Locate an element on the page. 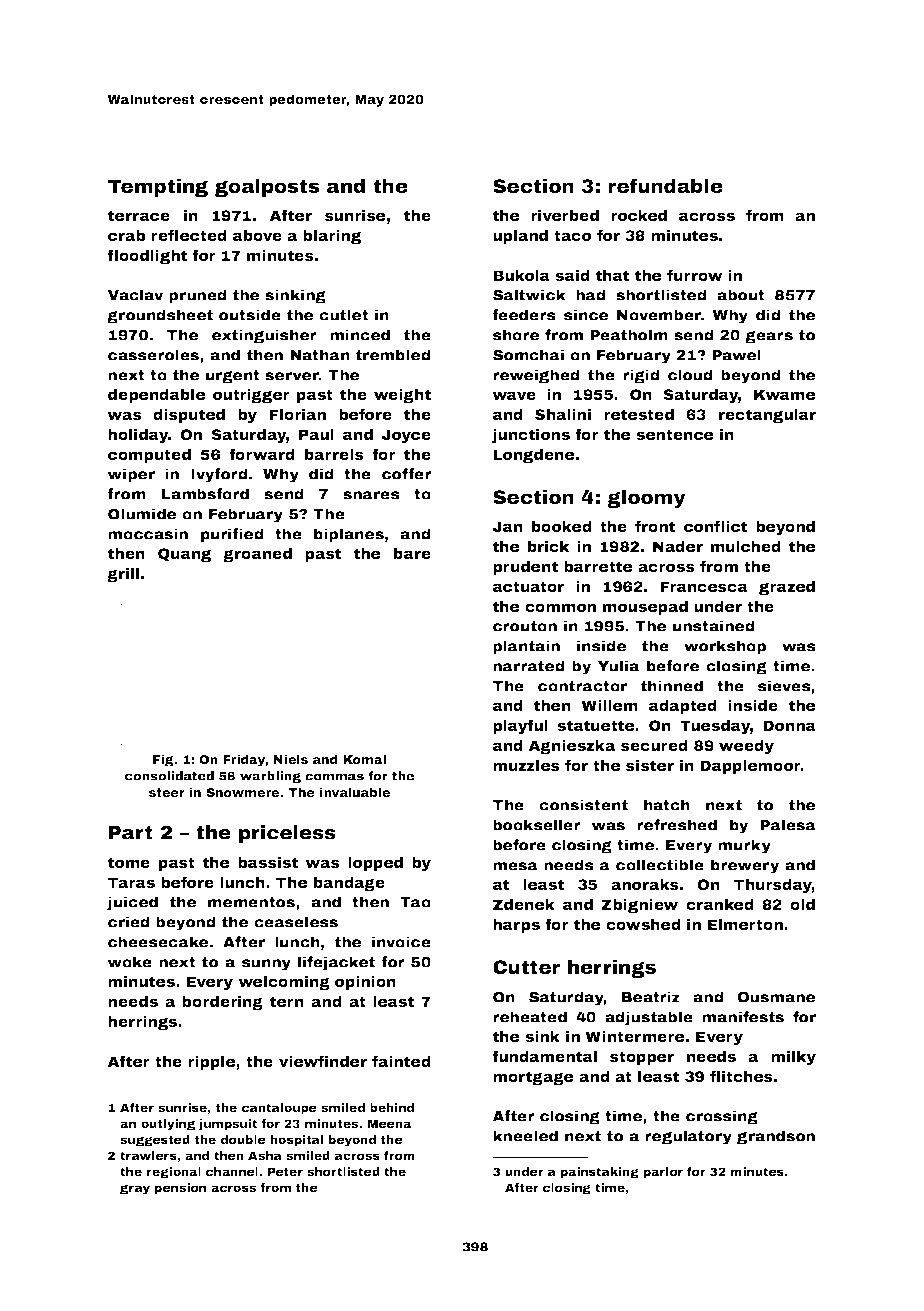  groaned is located at coordinates (257, 555).
